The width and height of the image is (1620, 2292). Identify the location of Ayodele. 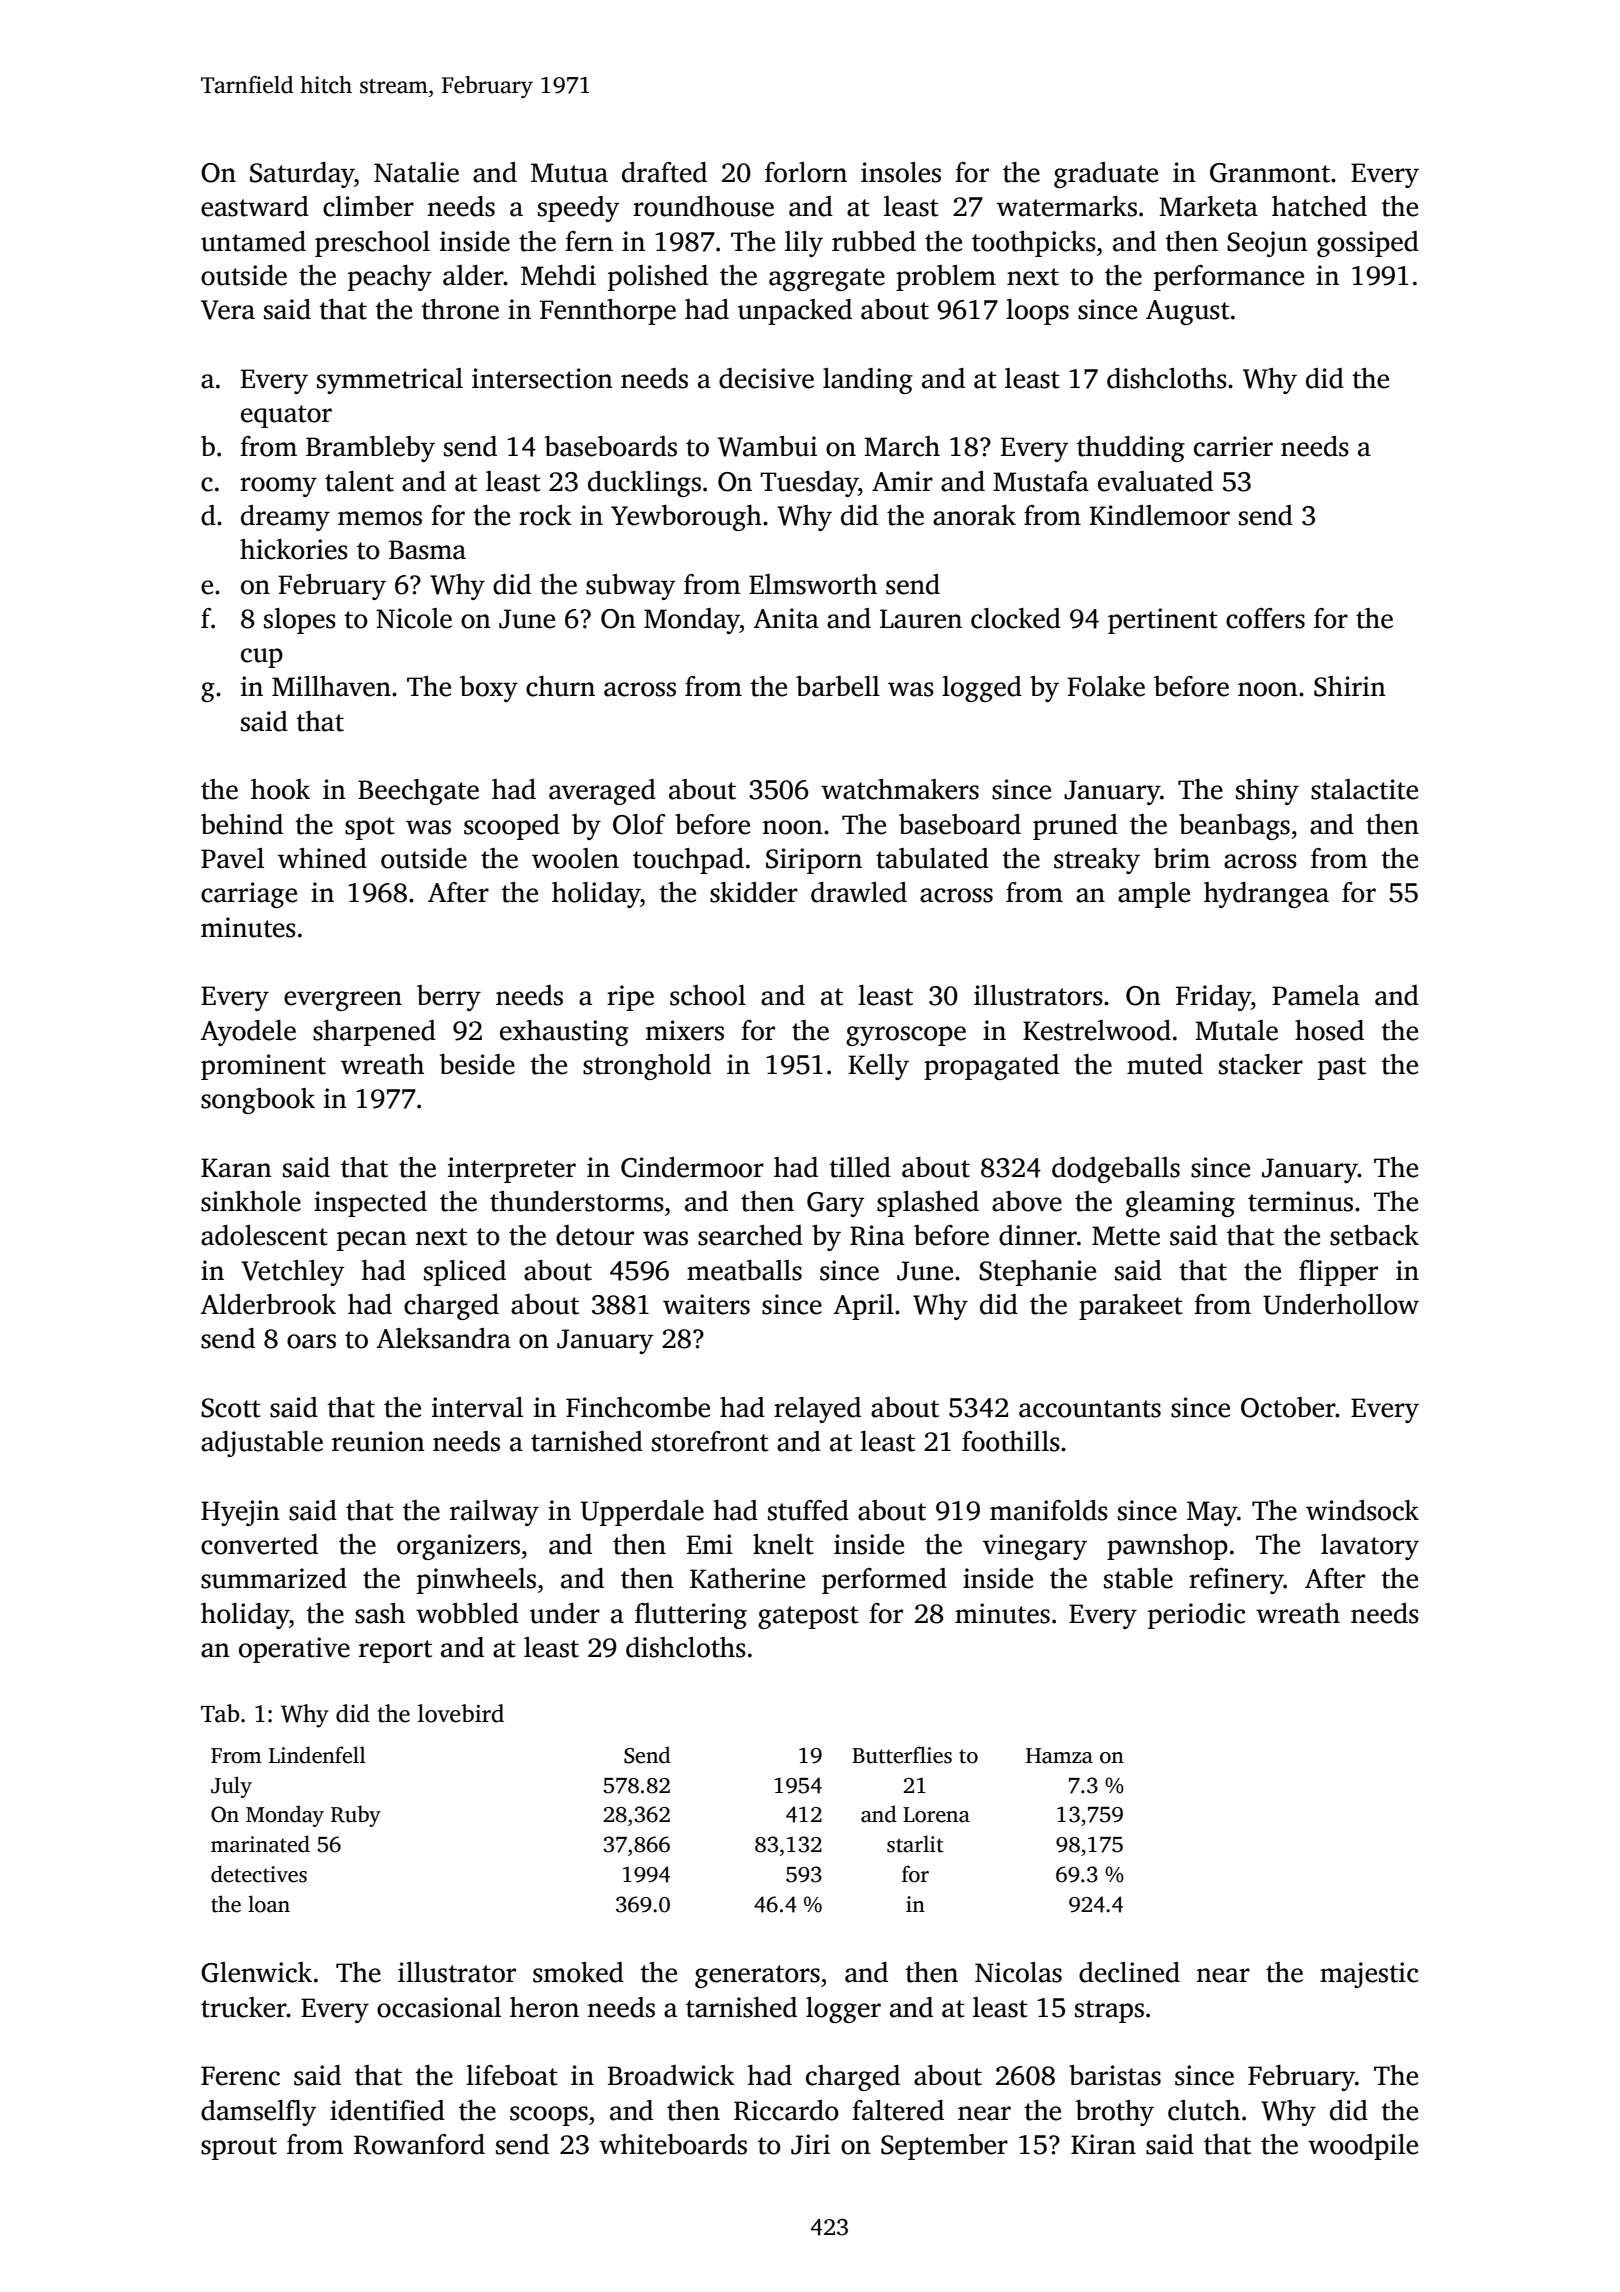
(248, 1033).
